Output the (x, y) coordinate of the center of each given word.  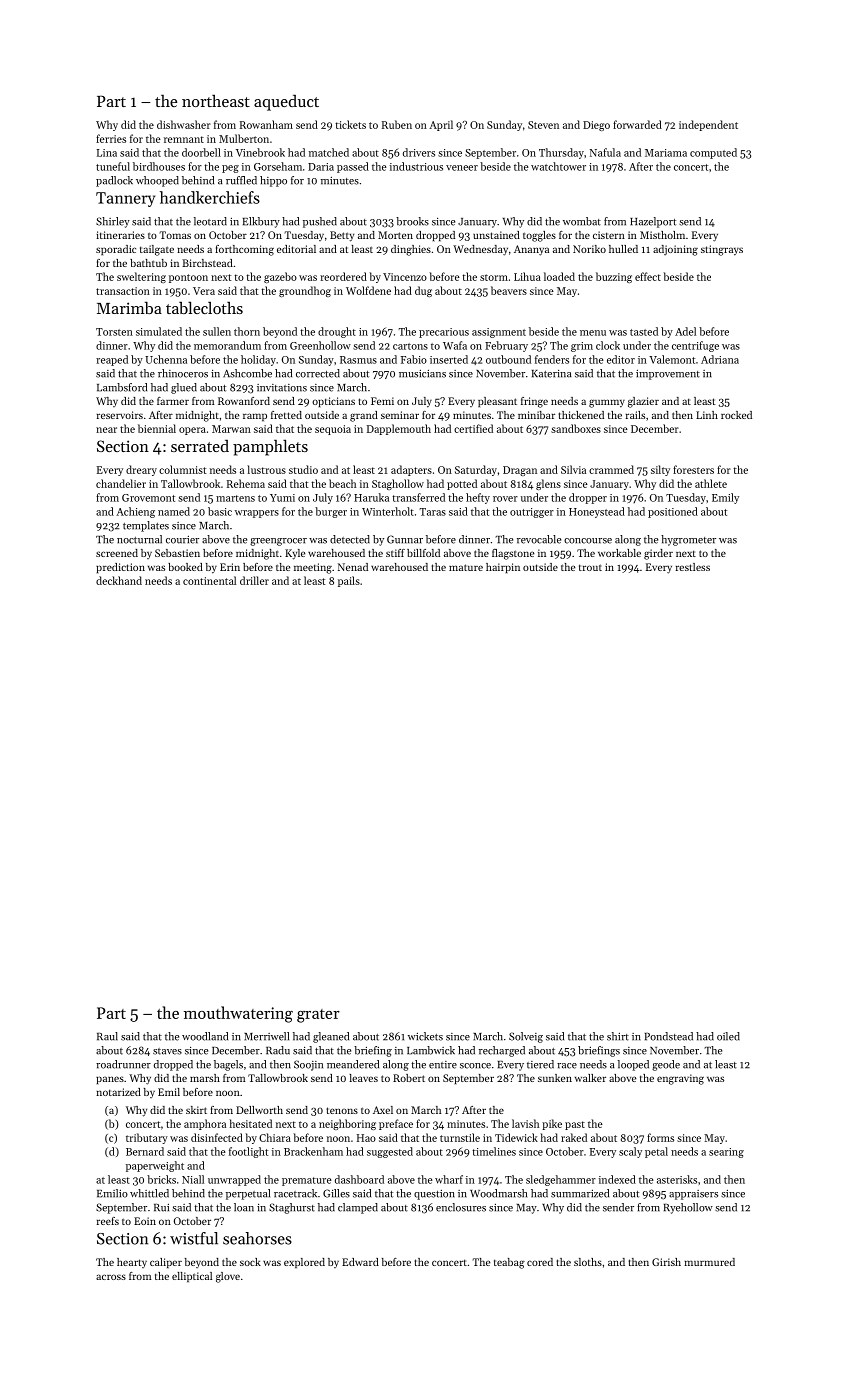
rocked (736, 415)
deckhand (119, 580)
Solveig (526, 1037)
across (111, 1277)
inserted (449, 359)
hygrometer (688, 540)
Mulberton (244, 138)
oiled (728, 1036)
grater (318, 1016)
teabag (509, 1263)
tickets (350, 124)
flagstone (513, 554)
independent (708, 125)
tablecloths (204, 307)
